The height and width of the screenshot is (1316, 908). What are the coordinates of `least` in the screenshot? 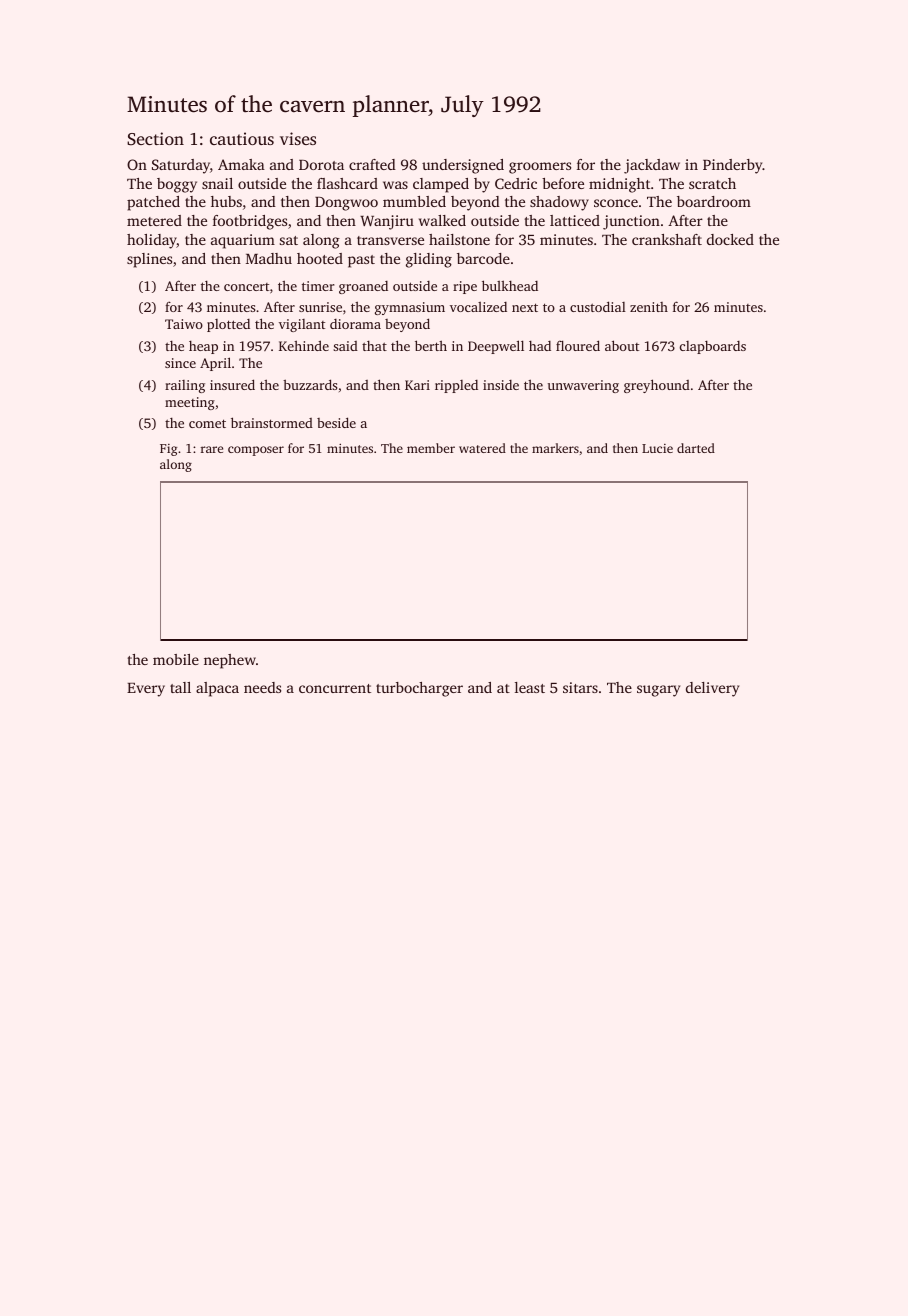 It's located at (530, 687).
